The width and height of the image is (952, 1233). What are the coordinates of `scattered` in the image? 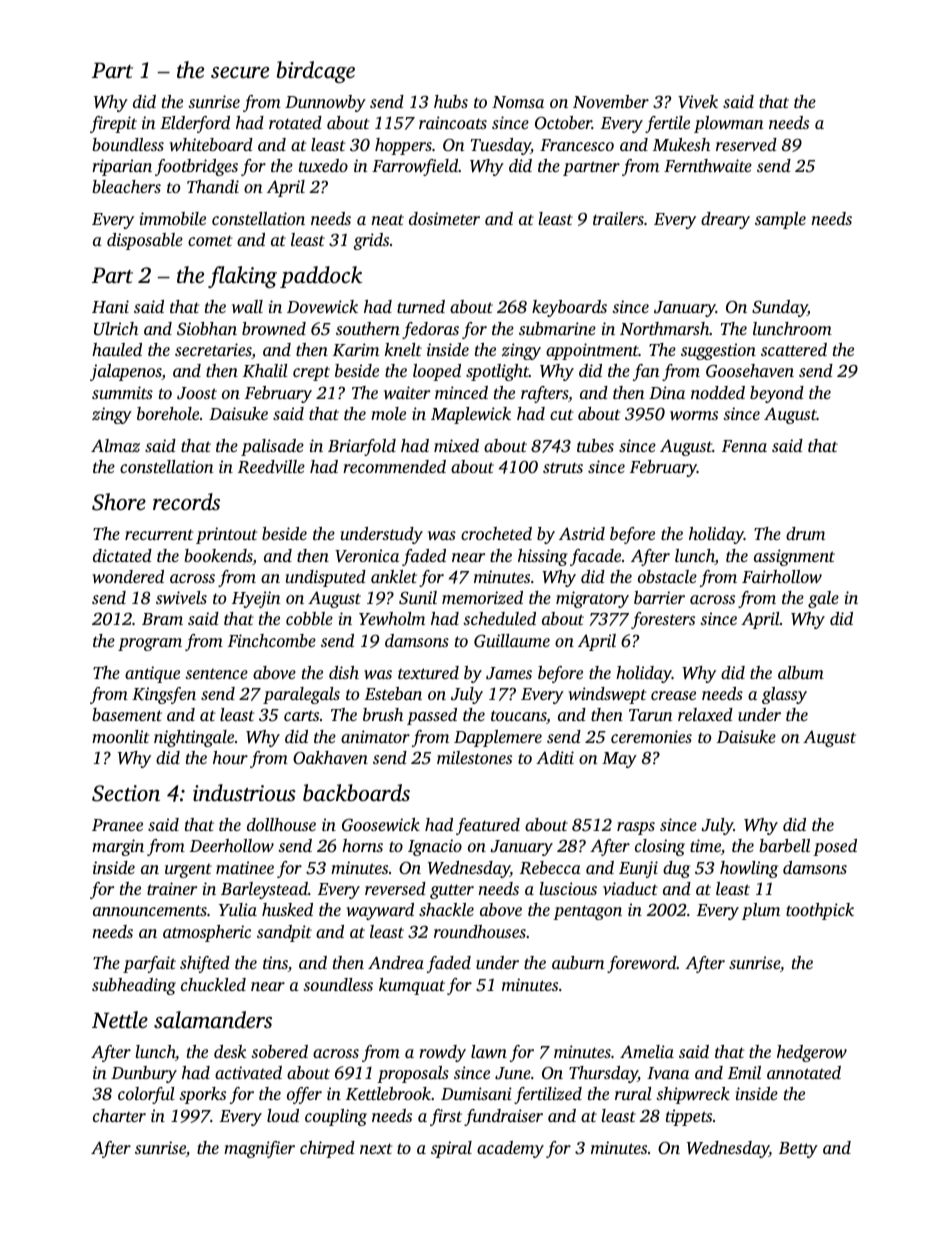 It's located at (794, 349).
